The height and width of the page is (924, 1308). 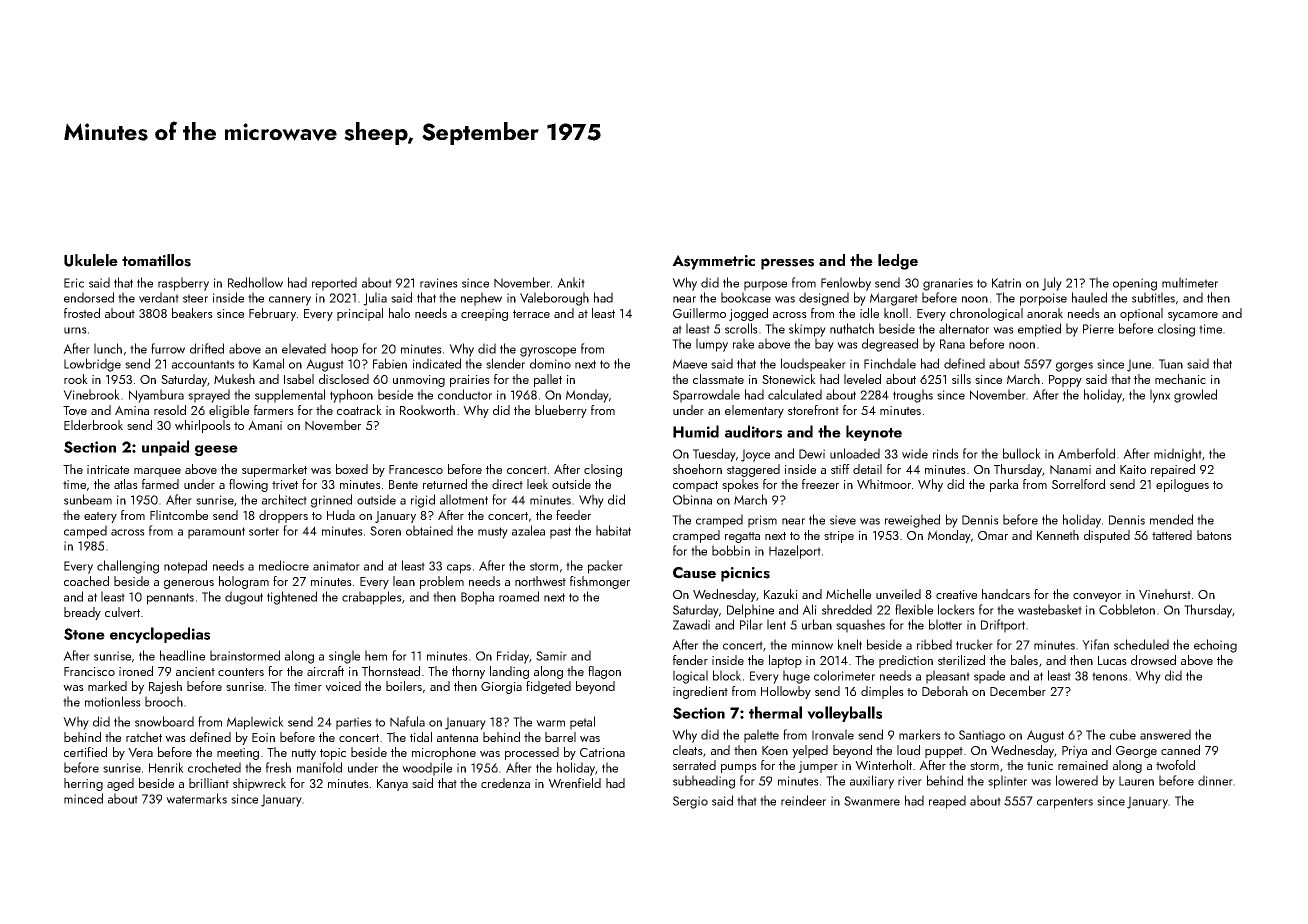 I want to click on tomatillos, so click(x=156, y=260).
